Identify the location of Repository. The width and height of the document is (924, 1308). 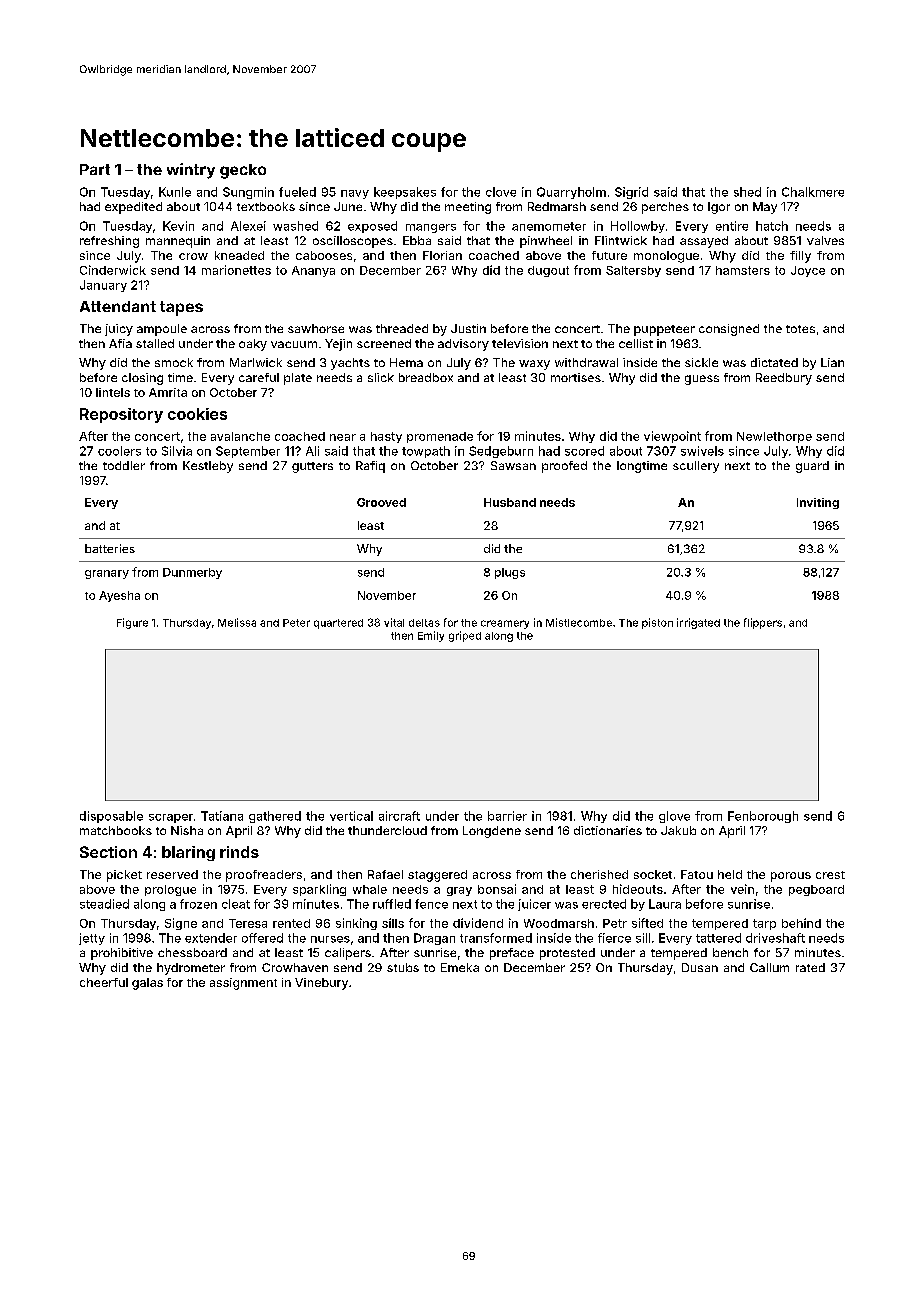
(121, 415).
